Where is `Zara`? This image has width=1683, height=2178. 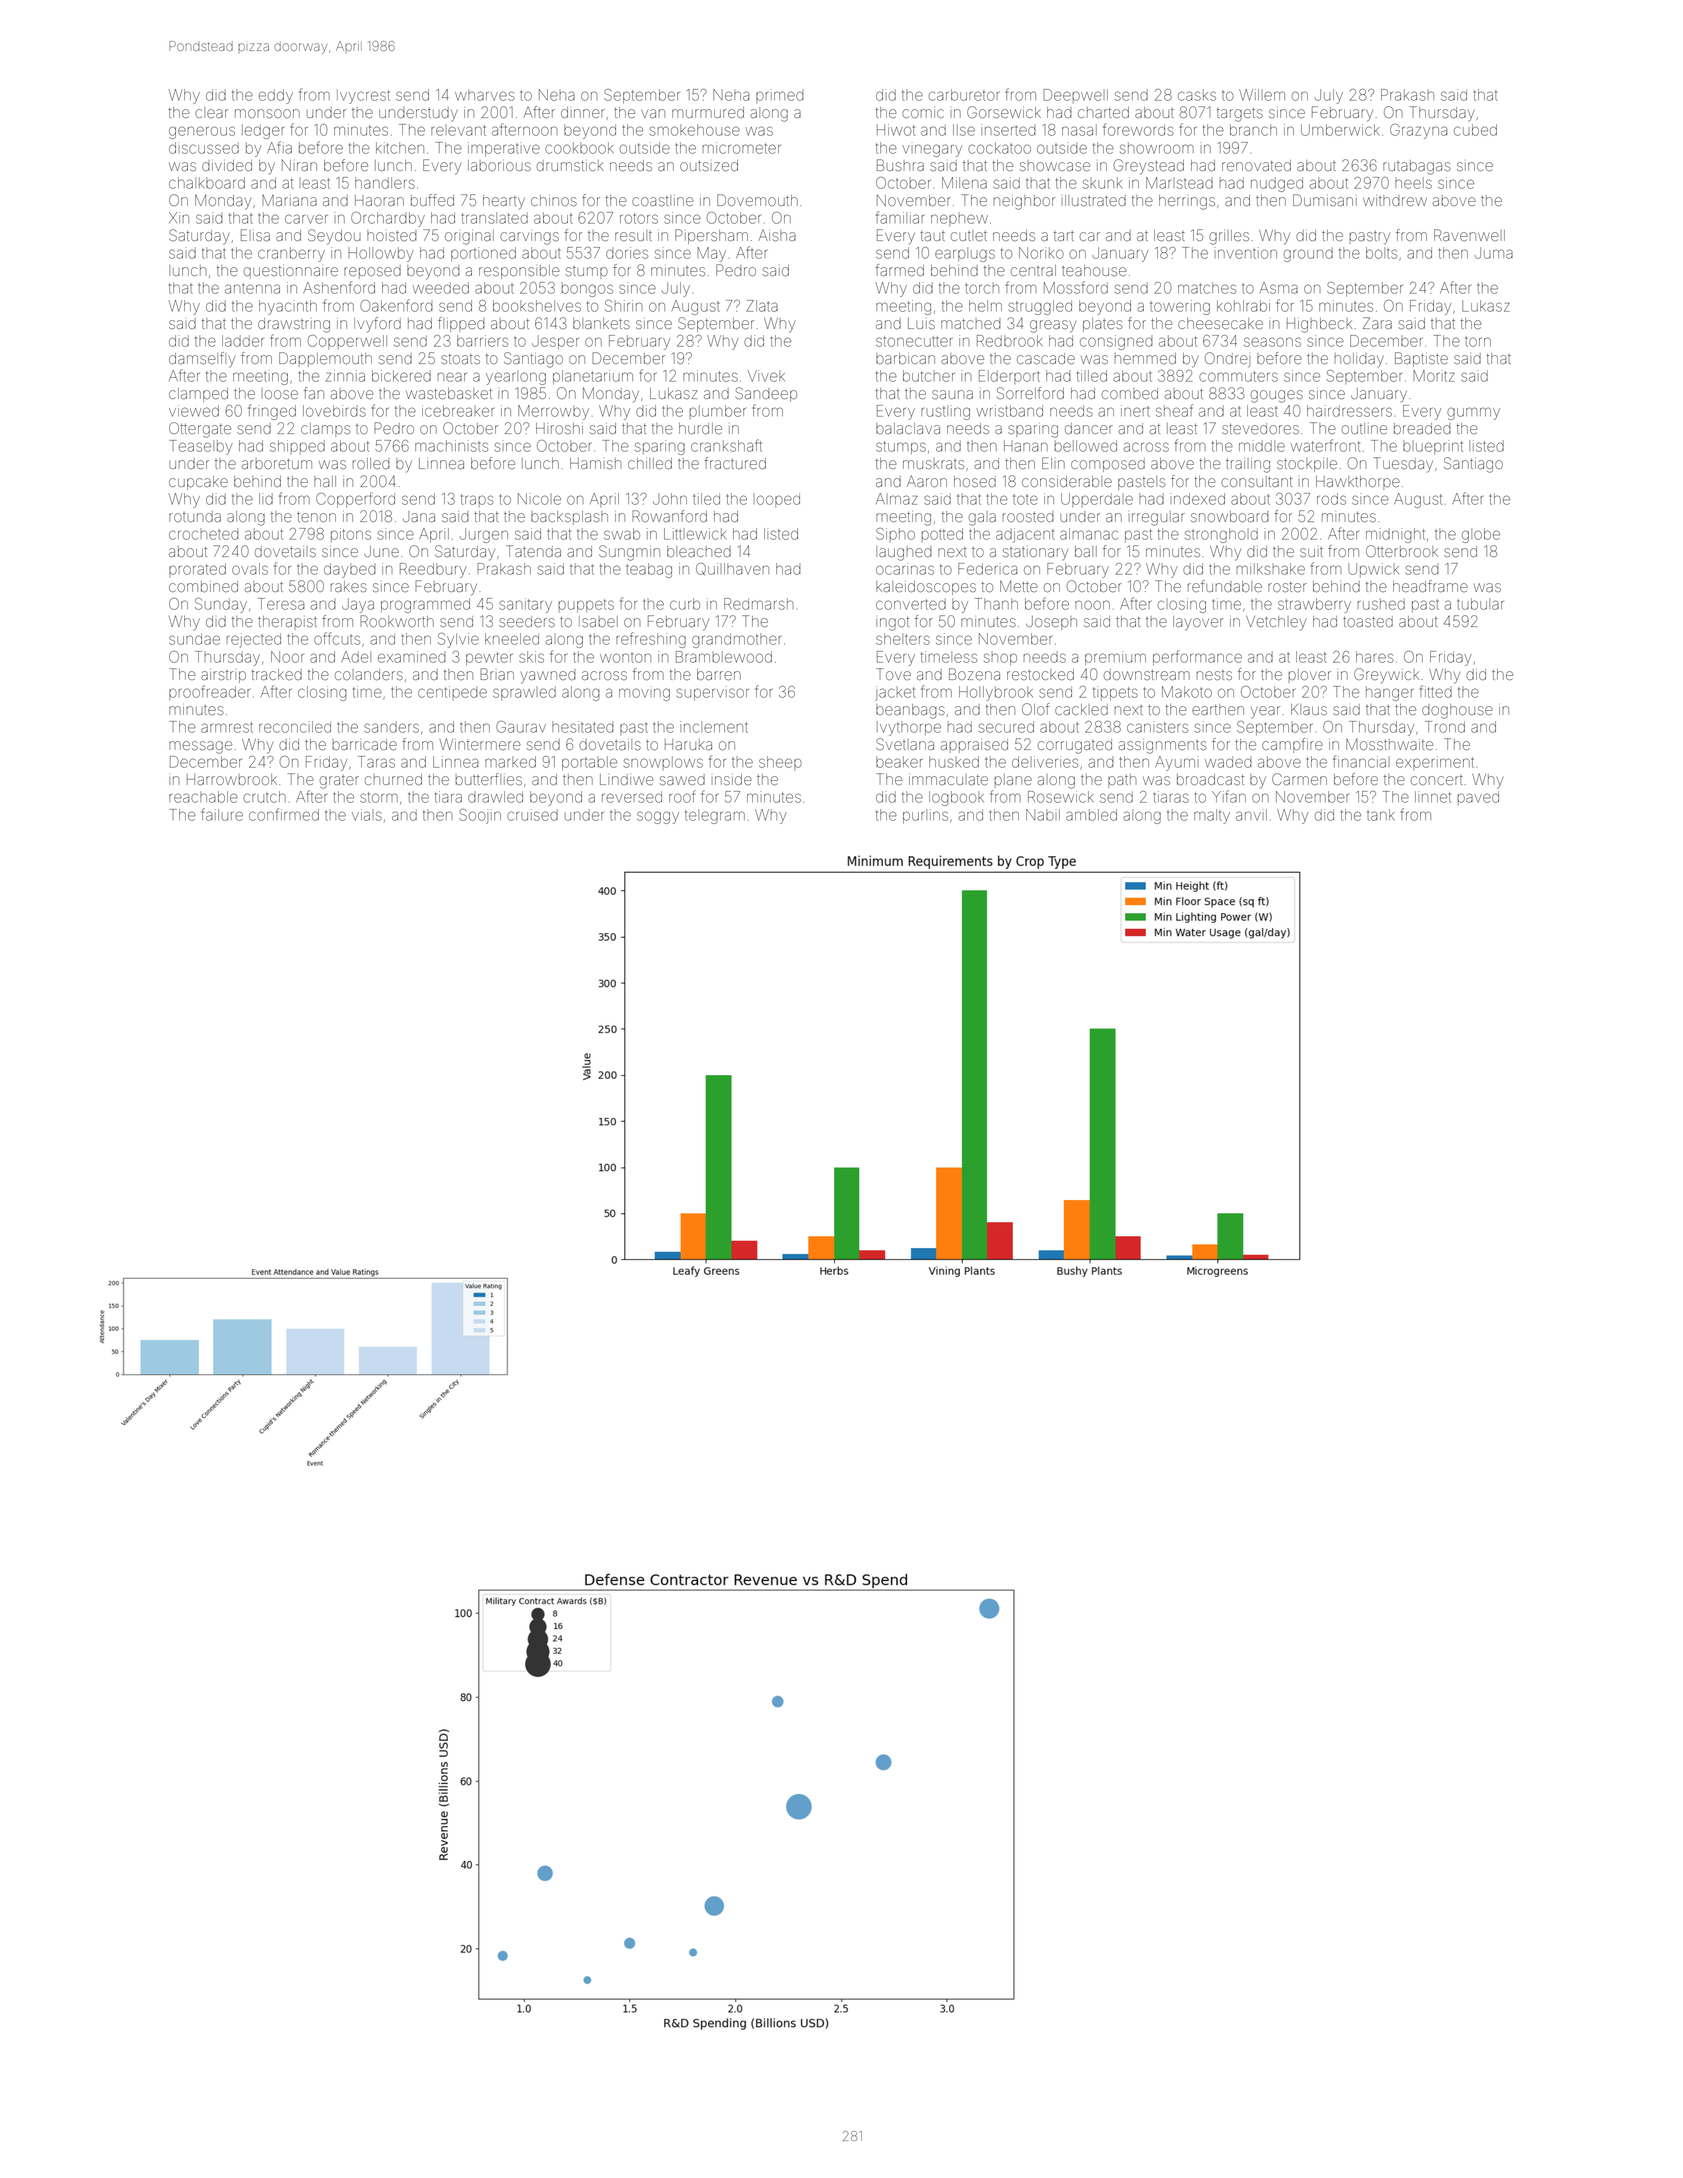 Zara is located at coordinates (1377, 323).
